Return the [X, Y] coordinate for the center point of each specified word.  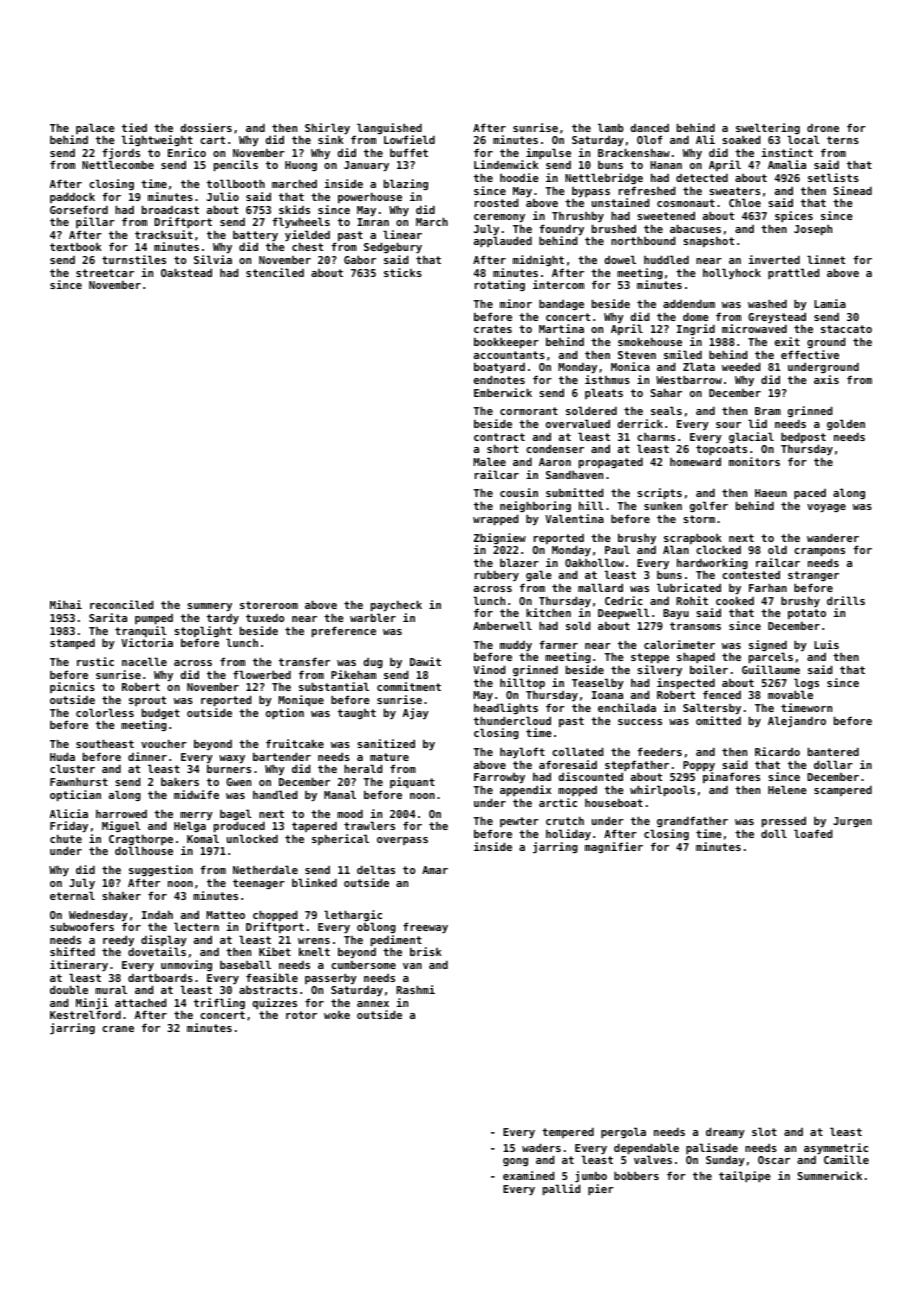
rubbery [497, 575]
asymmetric [836, 1148]
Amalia [787, 164]
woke [337, 1015]
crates [493, 329]
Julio [223, 196]
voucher [164, 743]
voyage [826, 508]
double [69, 989]
